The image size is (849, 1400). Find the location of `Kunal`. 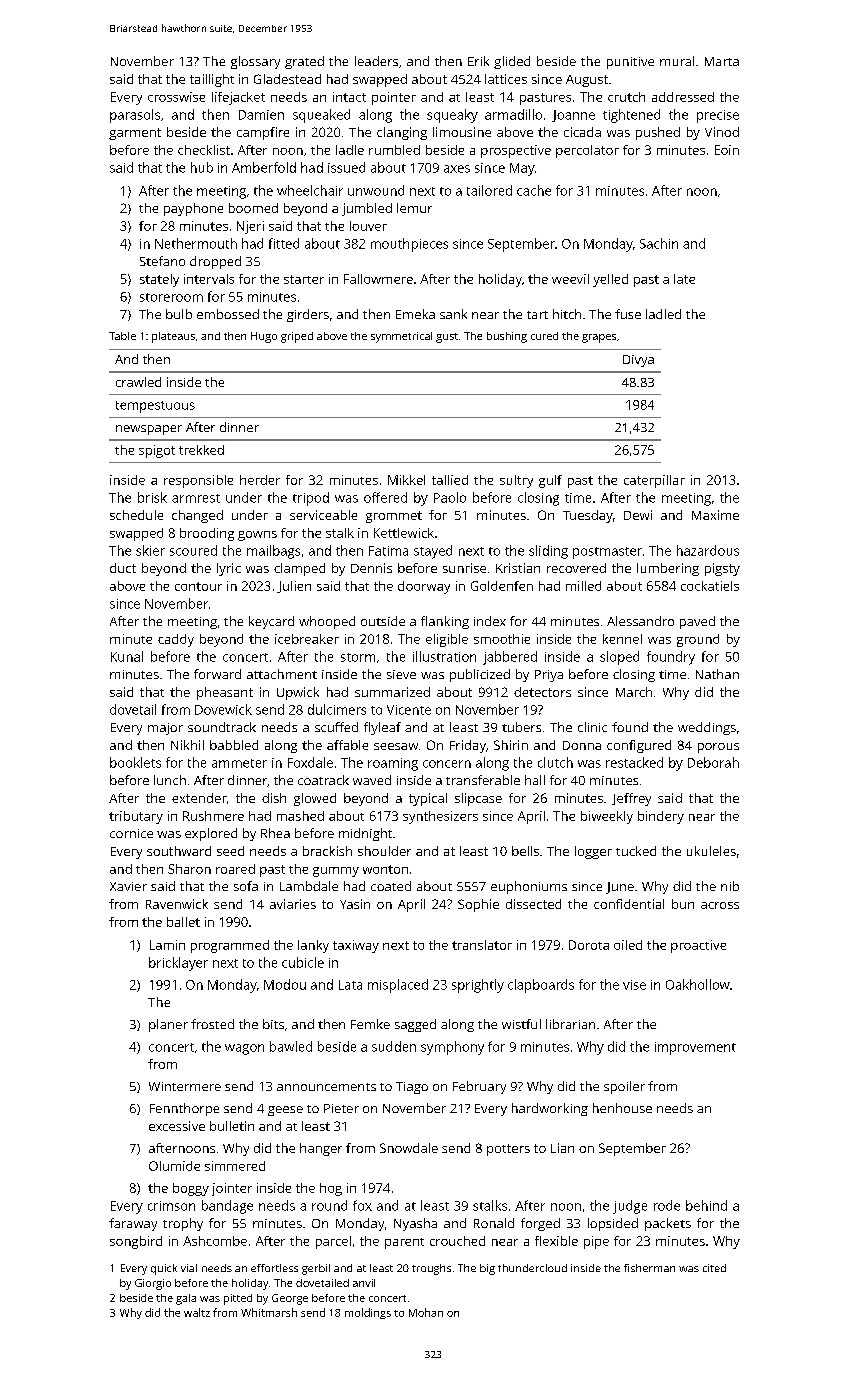

Kunal is located at coordinates (127, 656).
